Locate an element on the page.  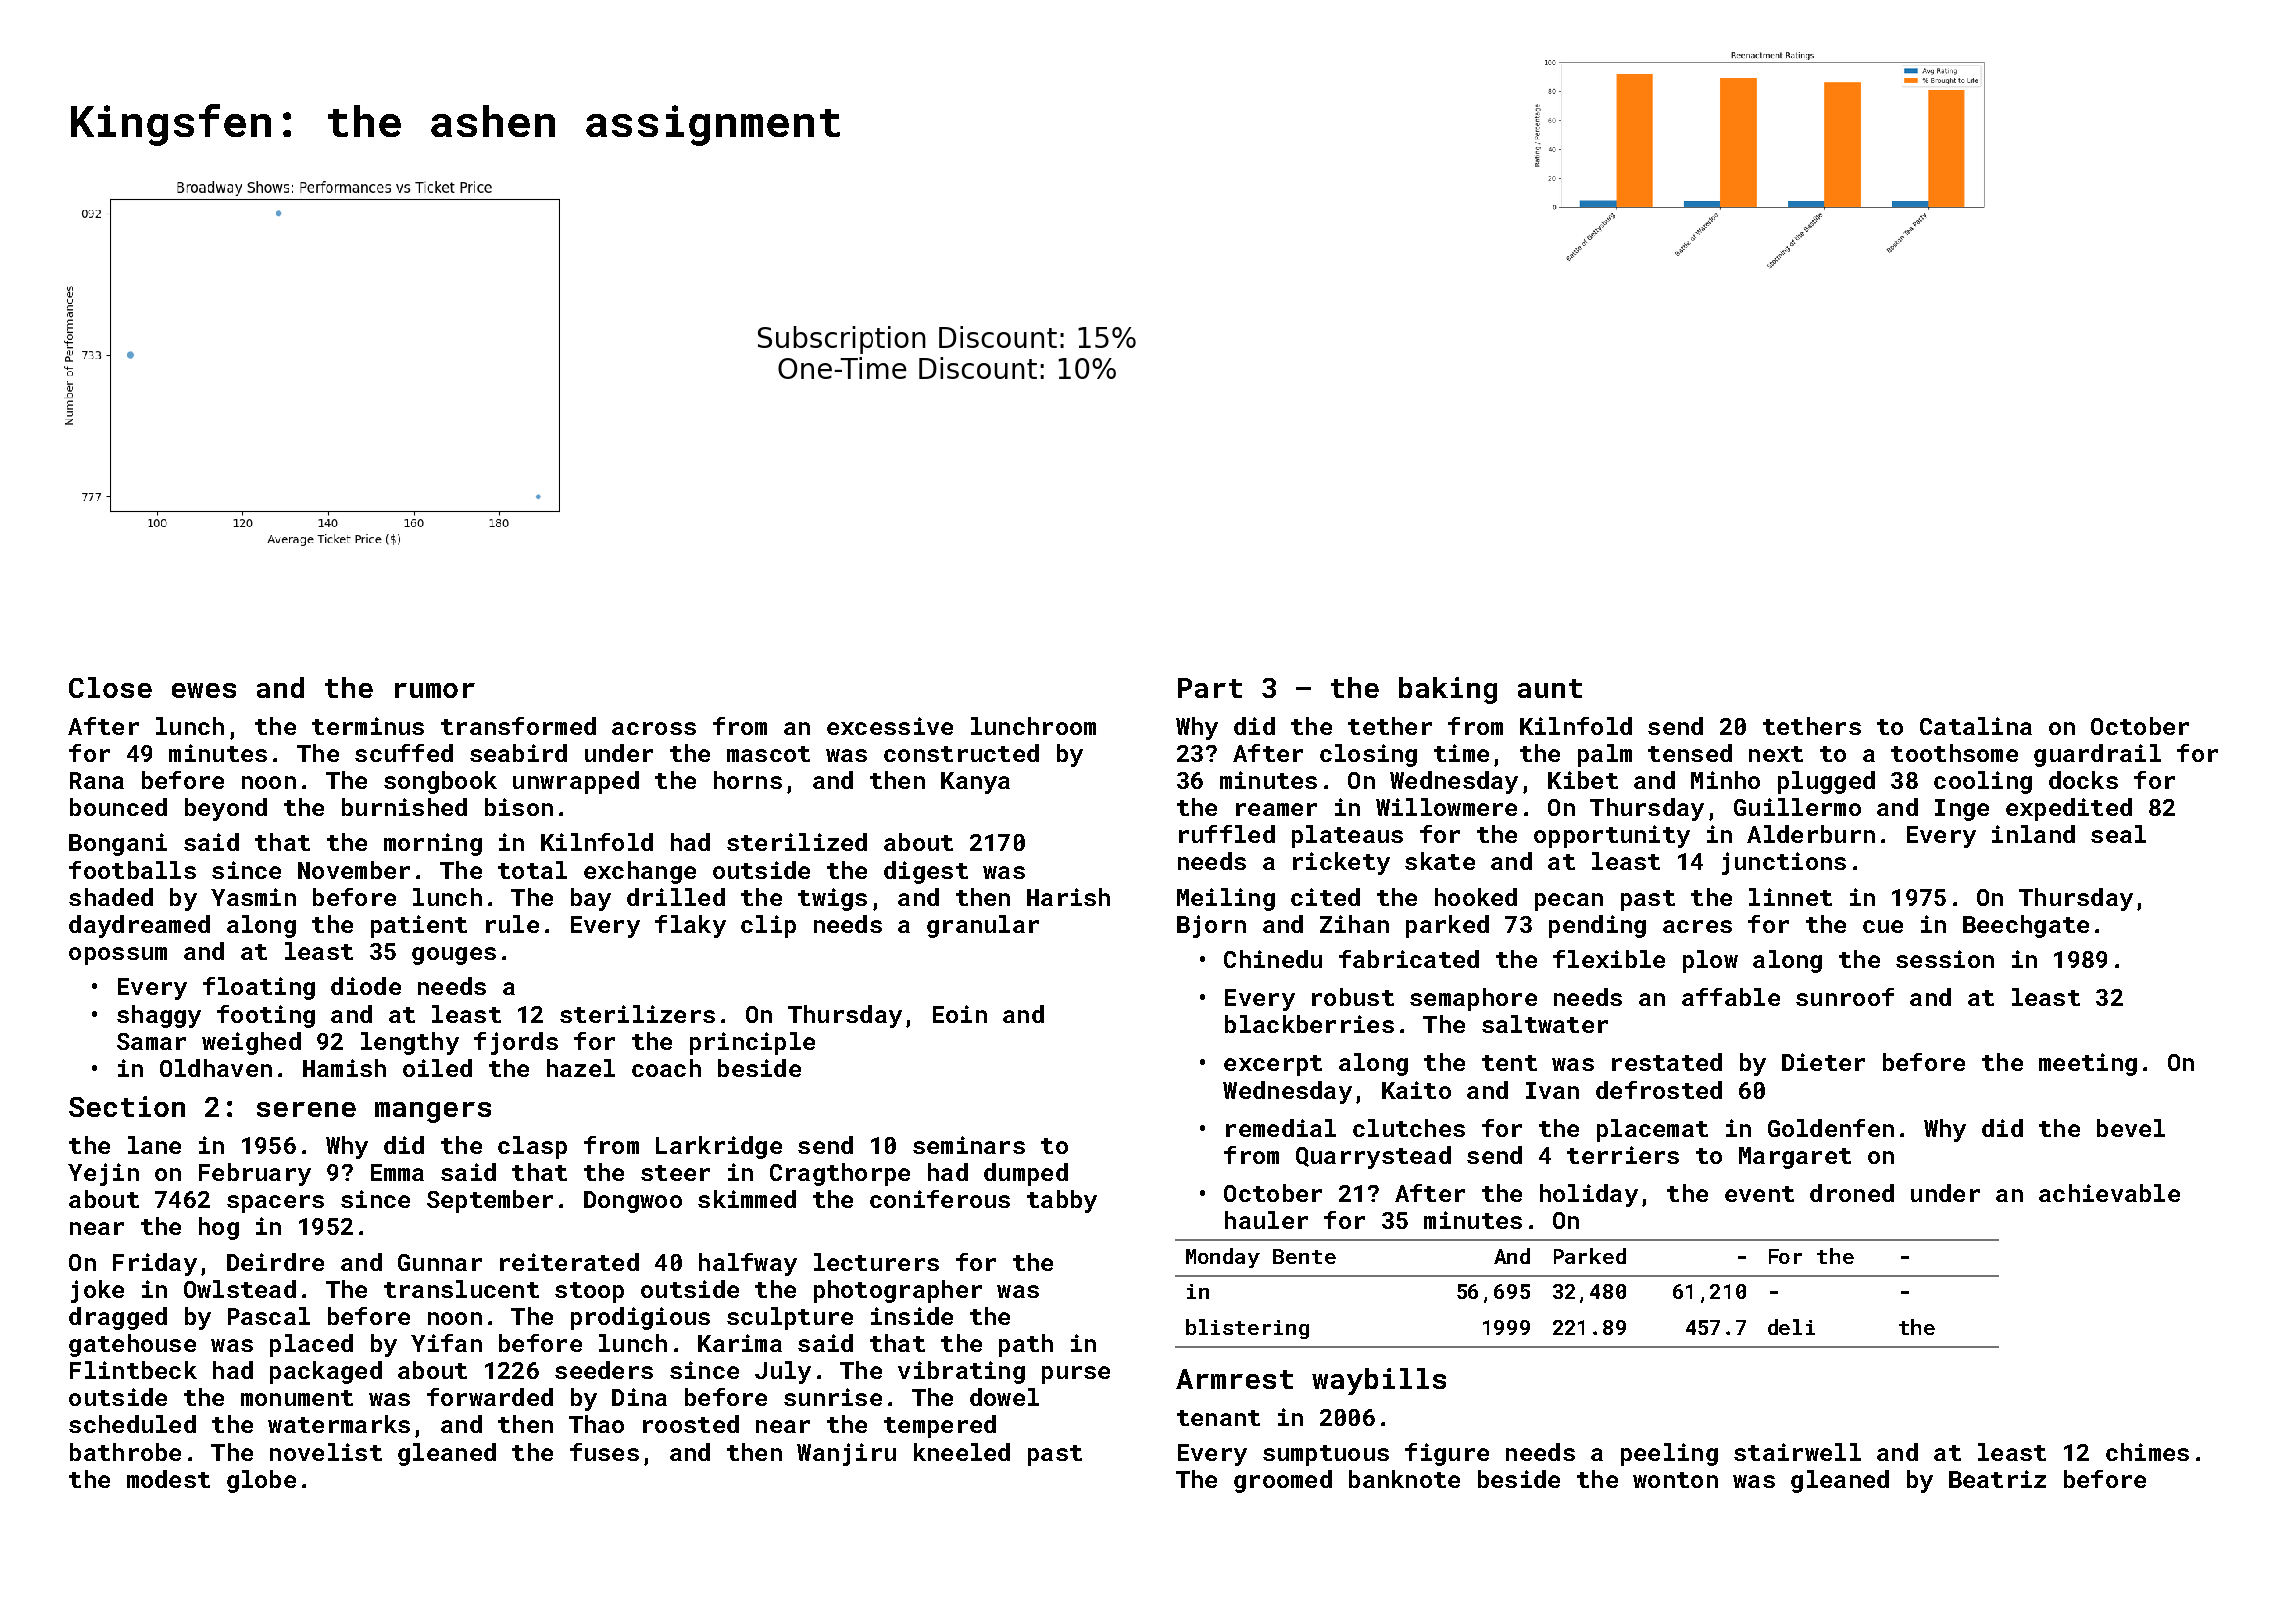
Kanya is located at coordinates (975, 783).
